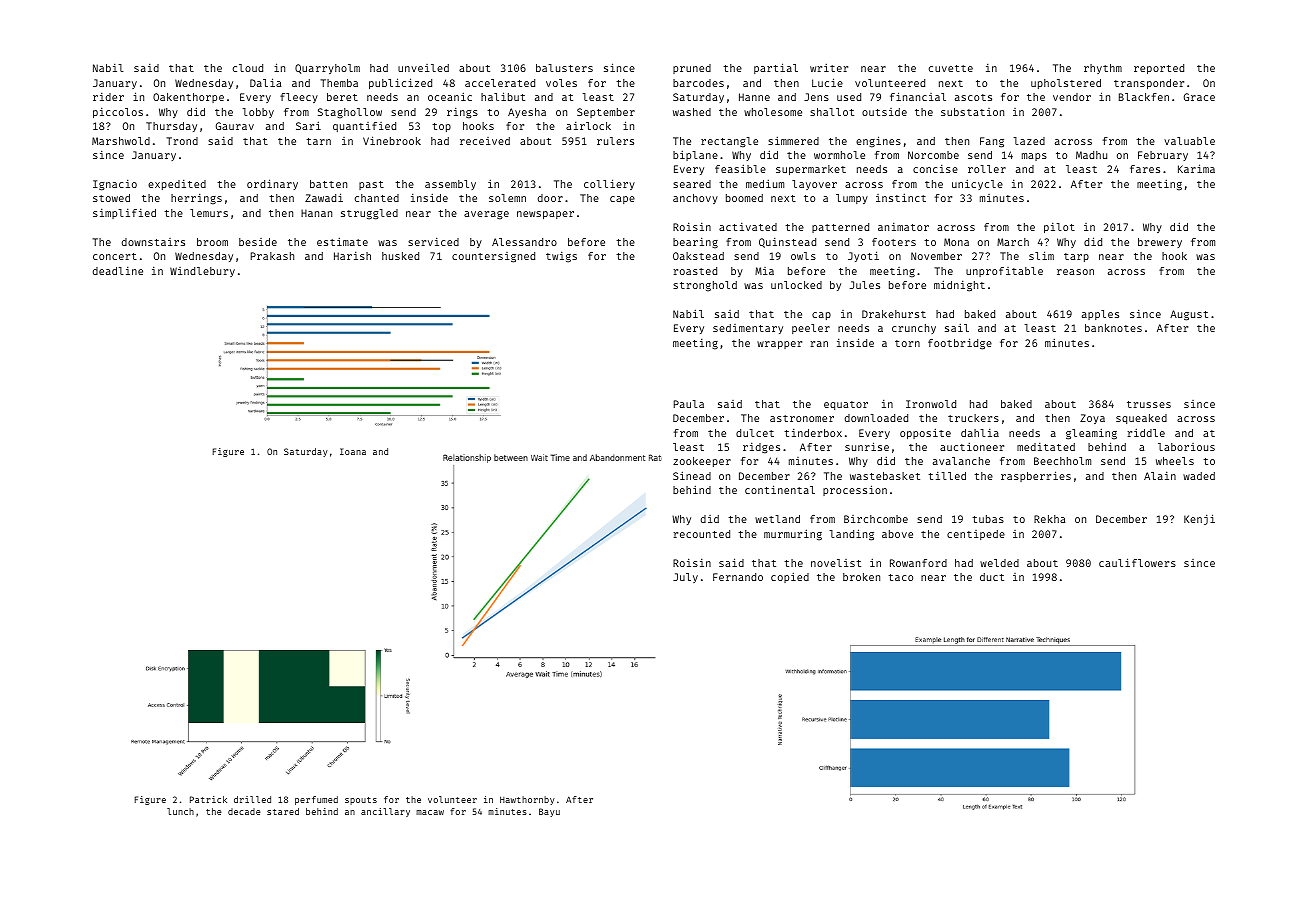 The height and width of the page is (924, 1308). I want to click on copied, so click(790, 578).
